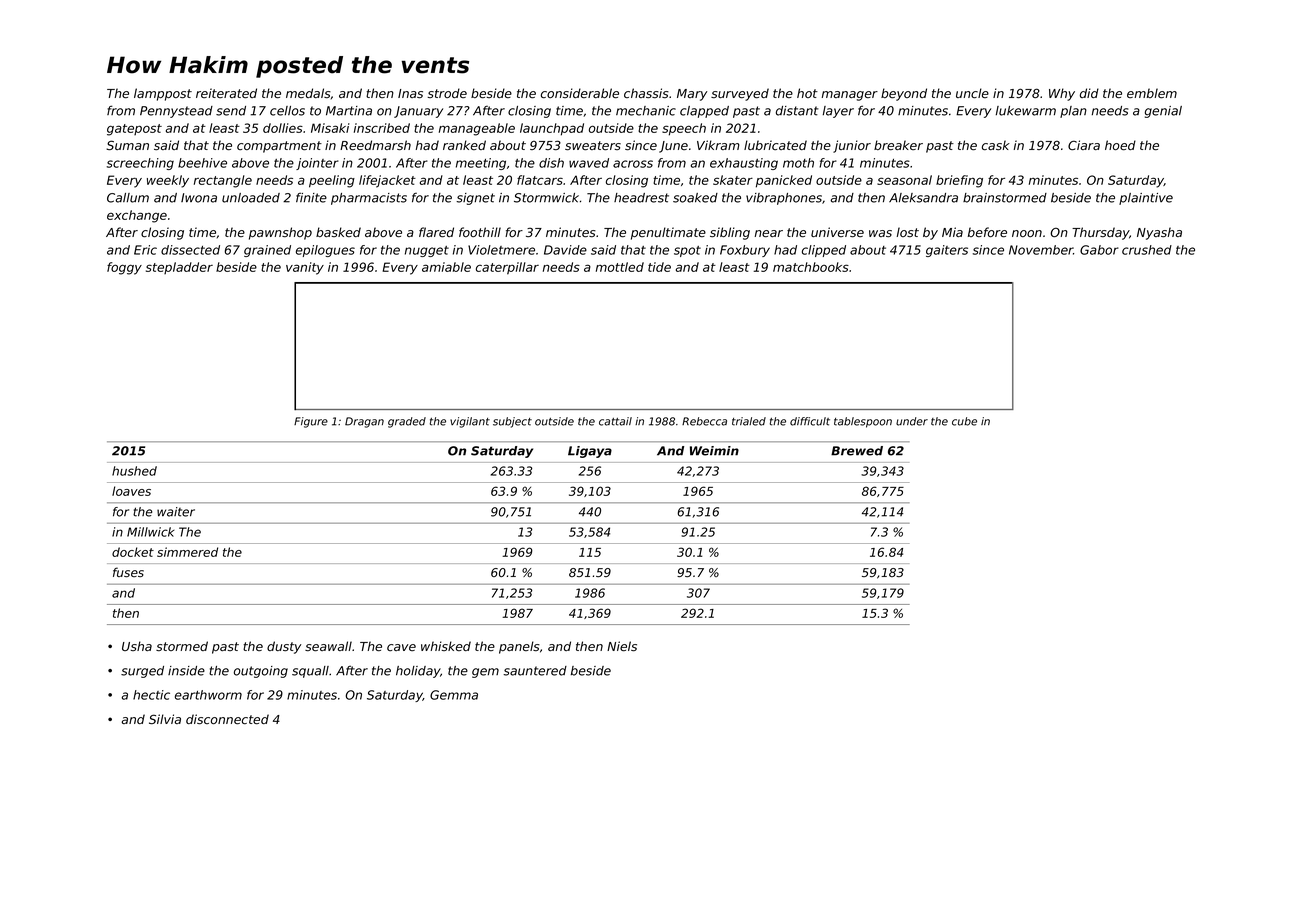 The height and width of the screenshot is (924, 1308). What do you see at coordinates (622, 646) in the screenshot?
I see `Niels` at bounding box center [622, 646].
